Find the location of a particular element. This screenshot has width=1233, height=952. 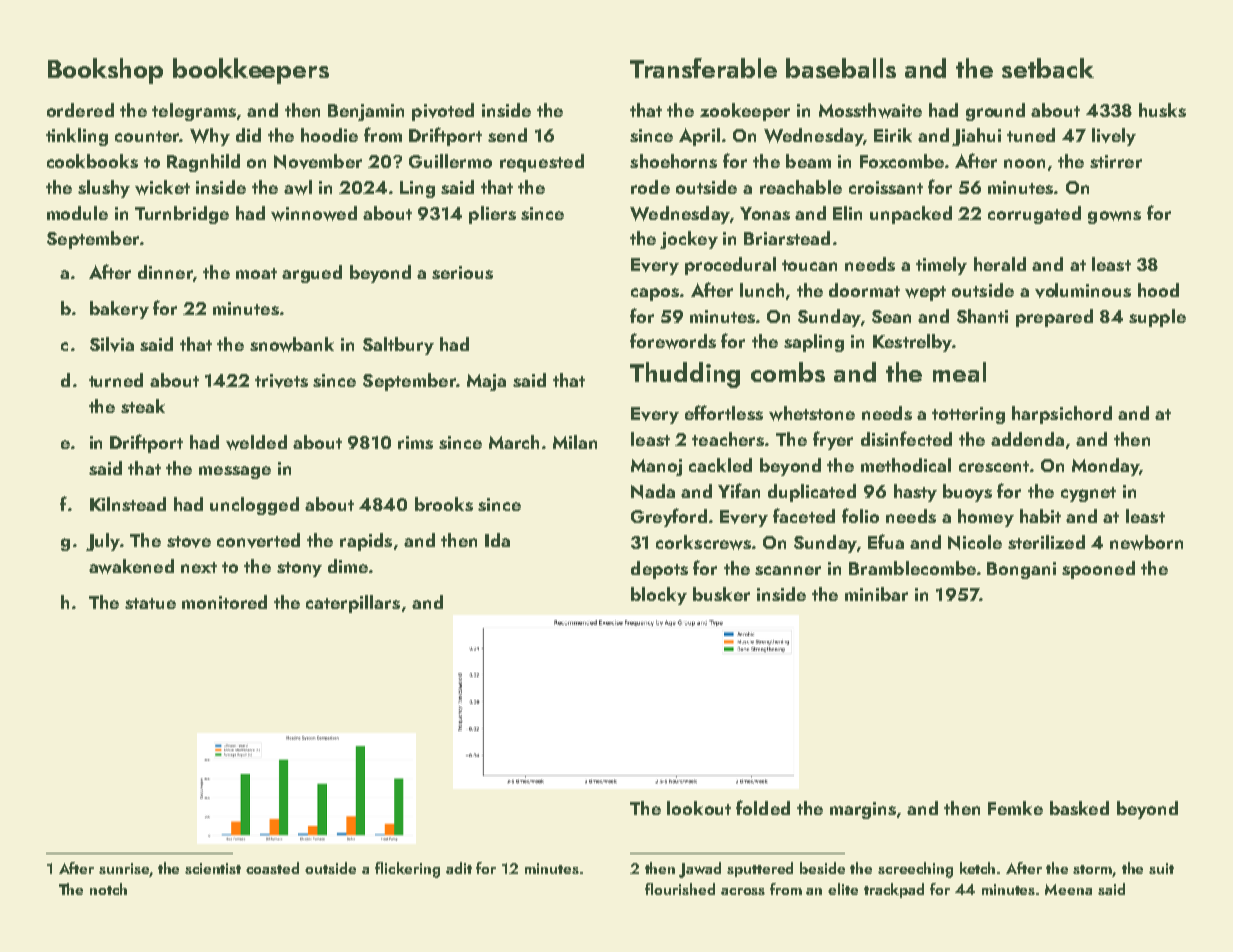

Foxcombe is located at coordinates (902, 161).
